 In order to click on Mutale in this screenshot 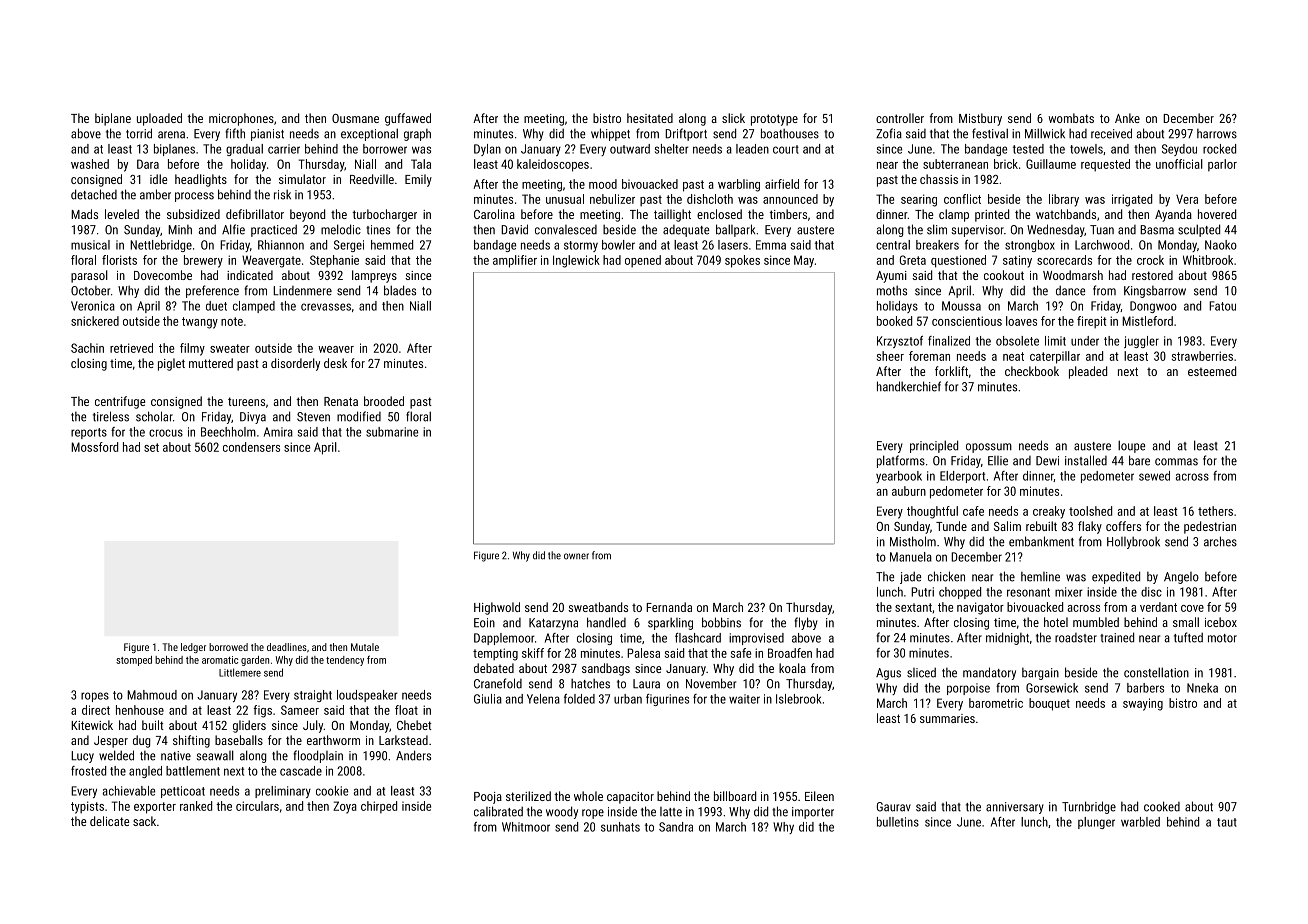, I will do `click(365, 647)`.
